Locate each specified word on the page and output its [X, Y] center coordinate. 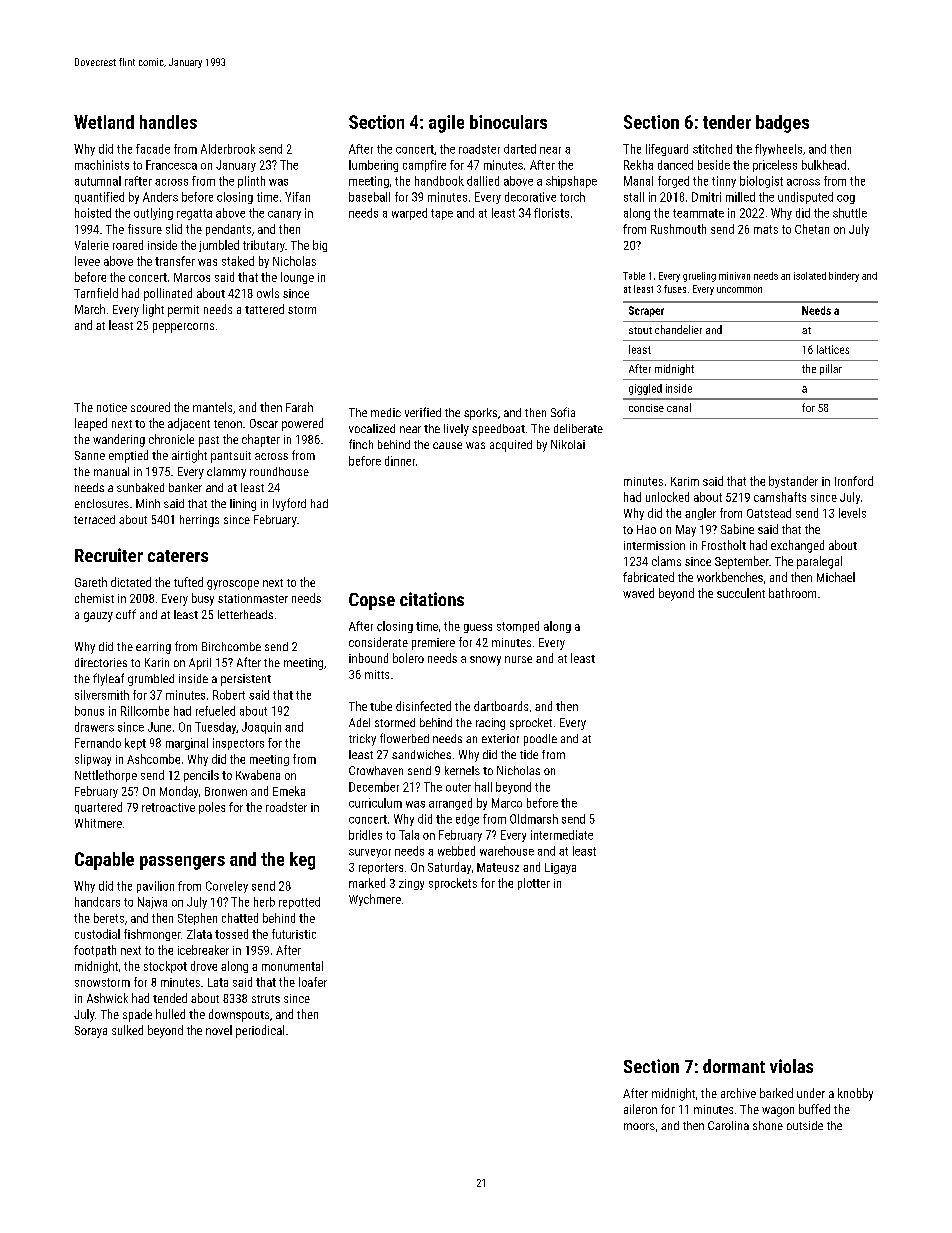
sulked [127, 1030]
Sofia [563, 412]
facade [153, 149]
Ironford [854, 481]
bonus [89, 711]
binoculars [508, 122]
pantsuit [231, 457]
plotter [534, 884]
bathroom [792, 593]
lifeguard [667, 150]
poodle [540, 740]
